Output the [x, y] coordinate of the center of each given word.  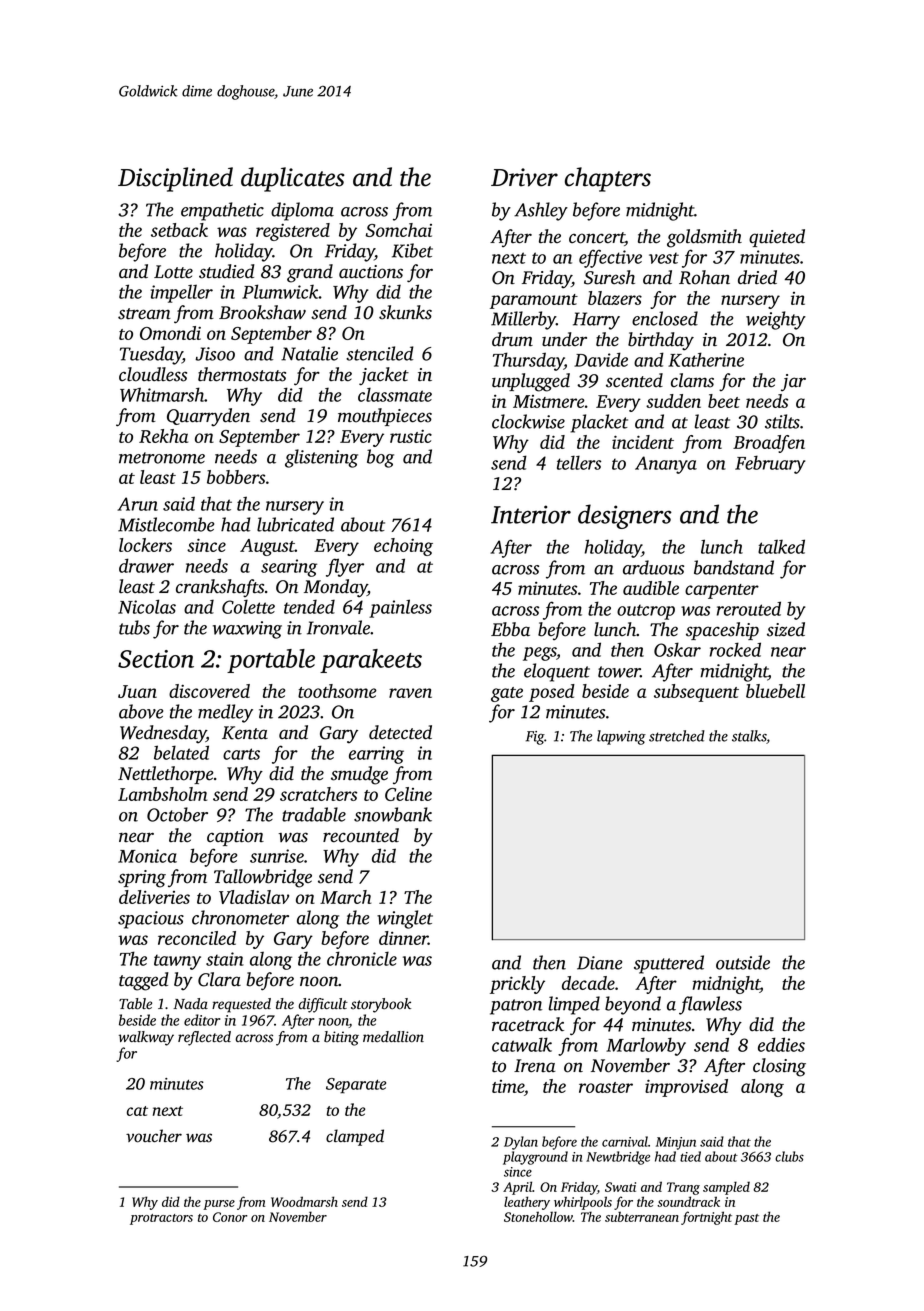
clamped [355, 1137]
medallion [393, 1037]
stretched [677, 736]
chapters [608, 179]
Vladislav [254, 897]
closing [779, 1067]
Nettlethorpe [166, 775]
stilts [782, 421]
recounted [361, 835]
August [267, 547]
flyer [345, 567]
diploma [302, 211]
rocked [735, 649]
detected [400, 732]
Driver [524, 177]
